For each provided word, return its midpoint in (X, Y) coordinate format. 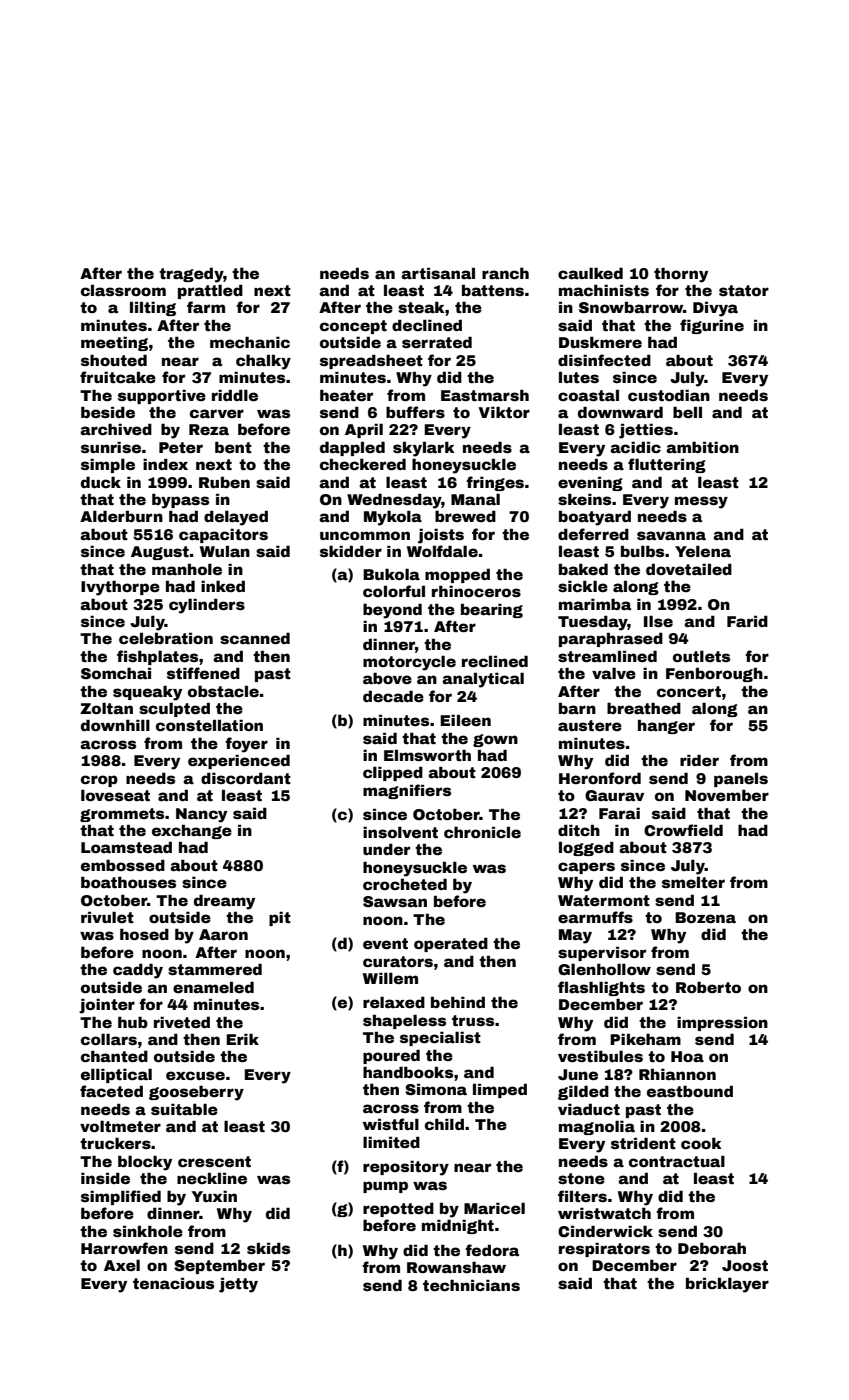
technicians (471, 1285)
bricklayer (727, 1285)
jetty (238, 1285)
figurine (712, 326)
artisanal (438, 273)
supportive (162, 396)
